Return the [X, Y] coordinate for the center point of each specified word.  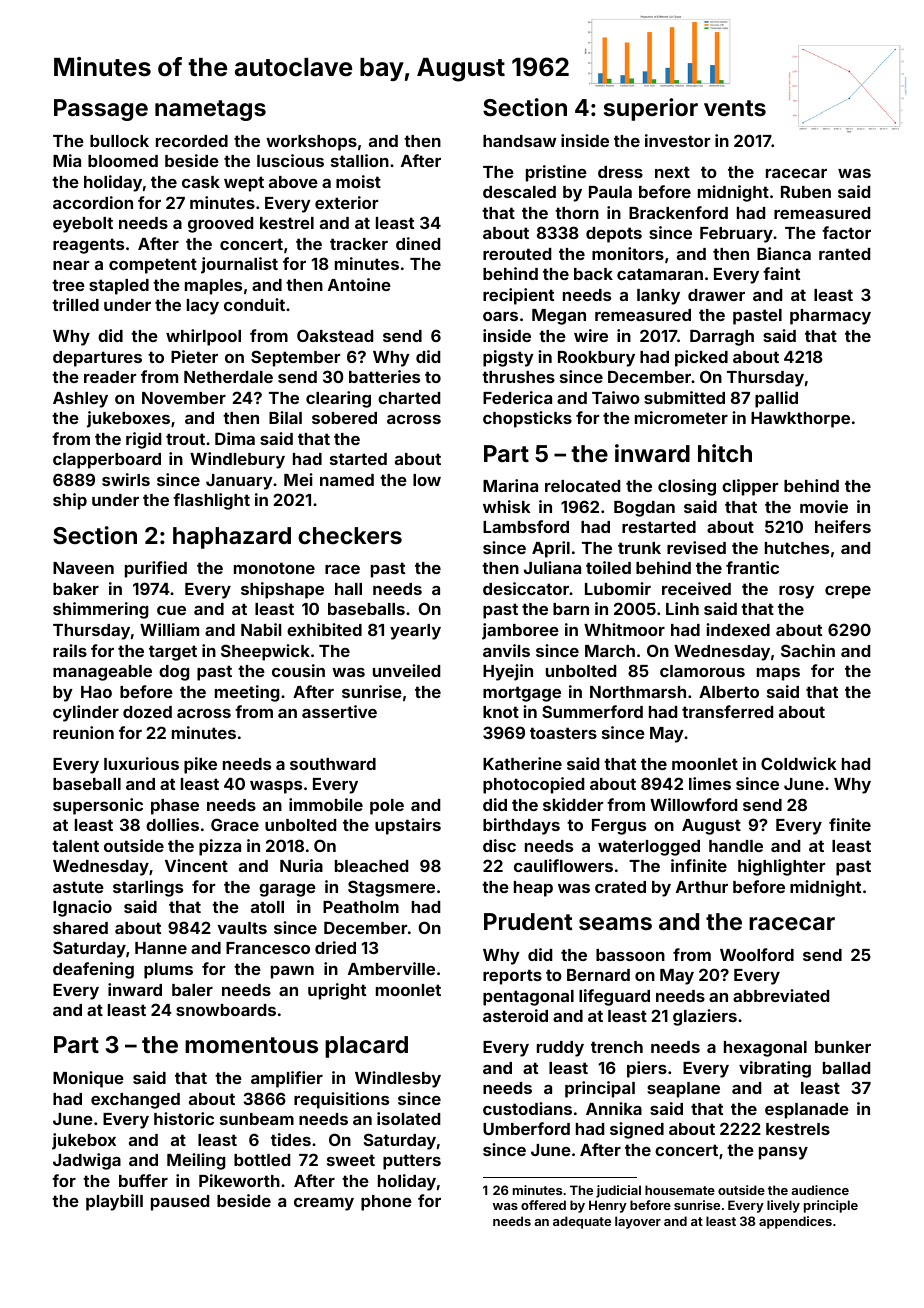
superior [651, 109]
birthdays [521, 826]
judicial [618, 1191]
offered [543, 1205]
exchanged [135, 1101]
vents [735, 108]
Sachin [808, 650]
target [173, 653]
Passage [101, 110]
